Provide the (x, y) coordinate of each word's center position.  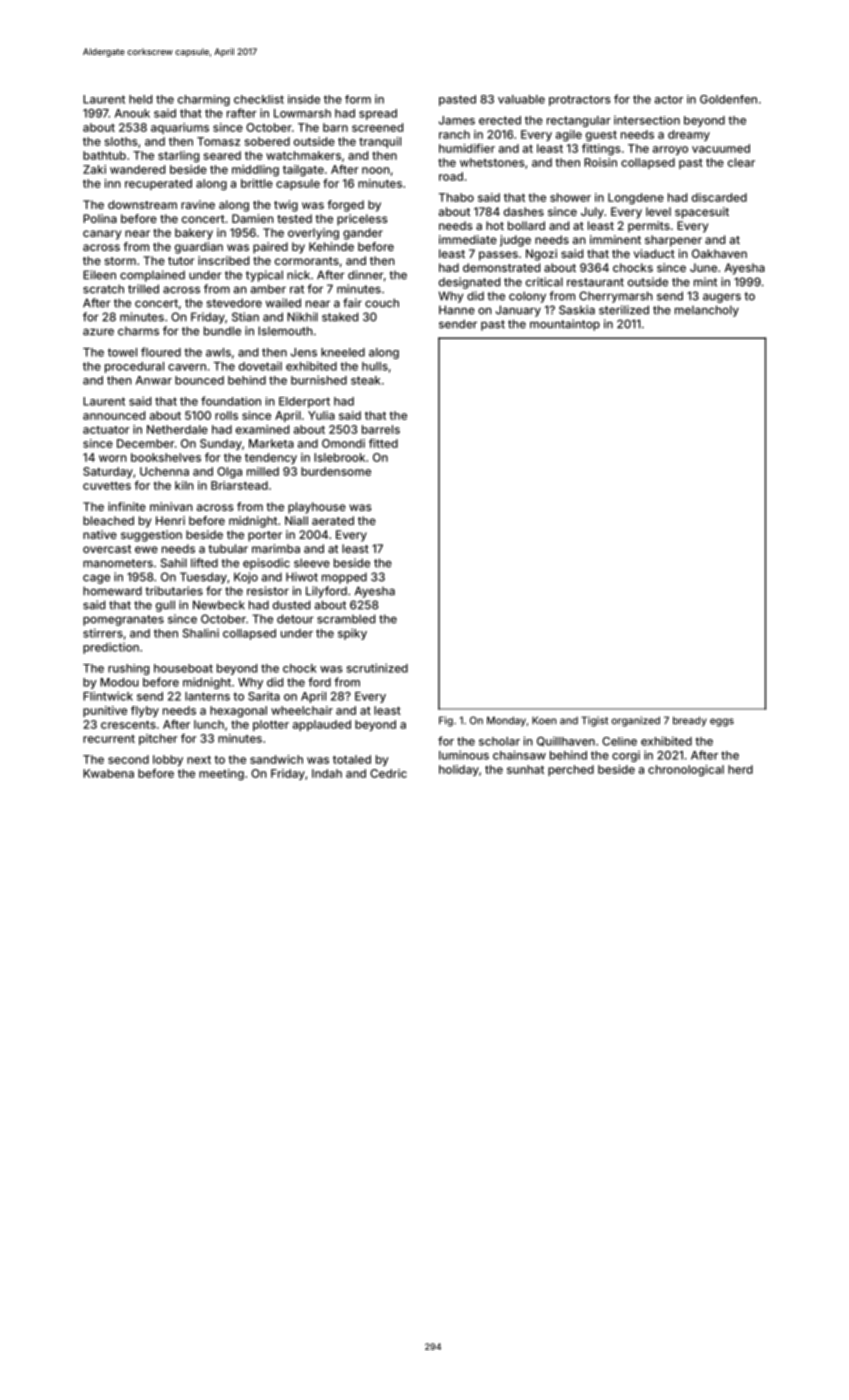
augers (722, 298)
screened (377, 127)
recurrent (109, 739)
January (518, 311)
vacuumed (721, 148)
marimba (276, 548)
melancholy (707, 311)
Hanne (457, 310)
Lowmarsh (302, 113)
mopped (344, 578)
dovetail (260, 366)
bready (690, 721)
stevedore (234, 303)
